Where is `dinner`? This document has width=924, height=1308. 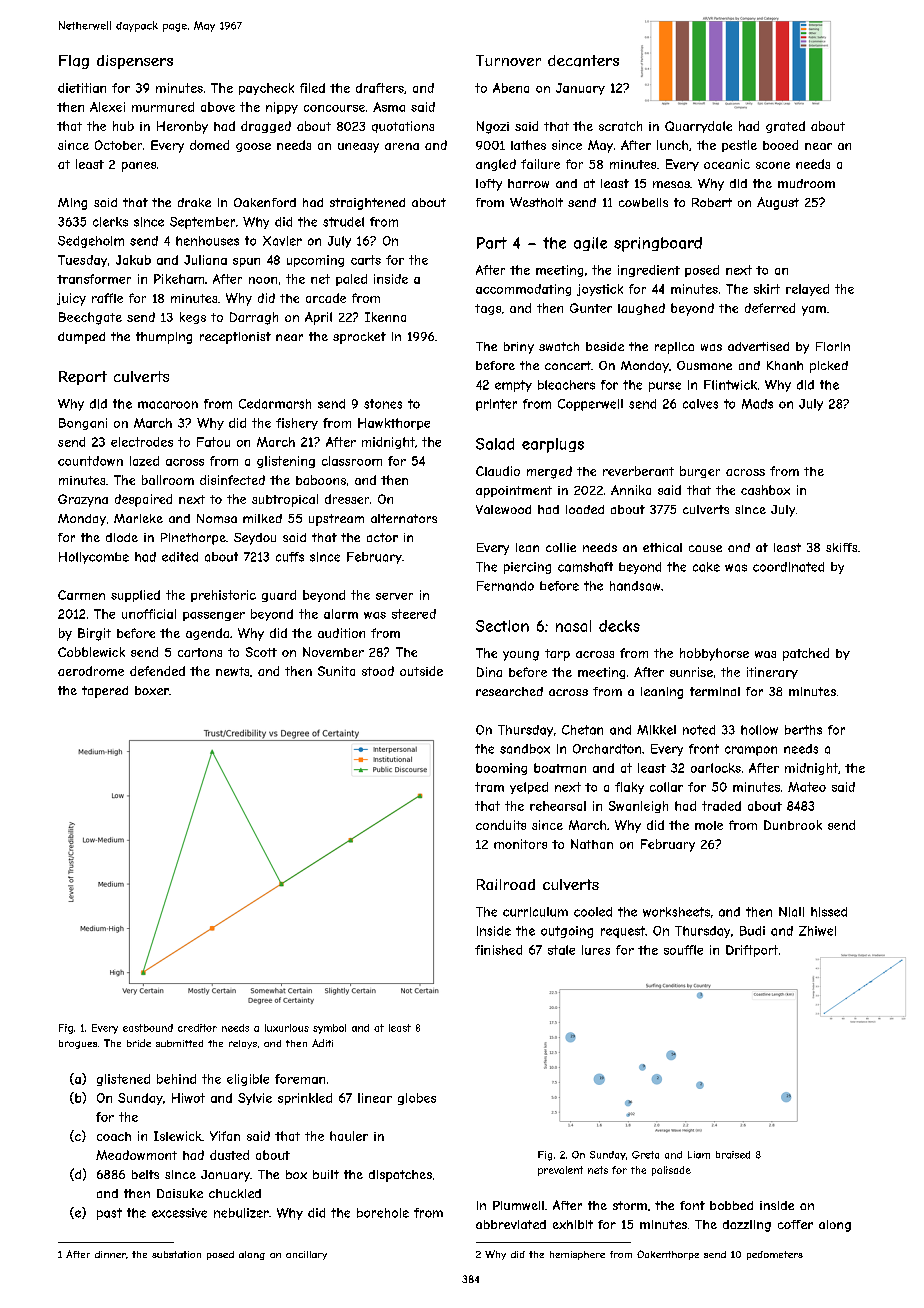 dinner is located at coordinates (110, 1254).
